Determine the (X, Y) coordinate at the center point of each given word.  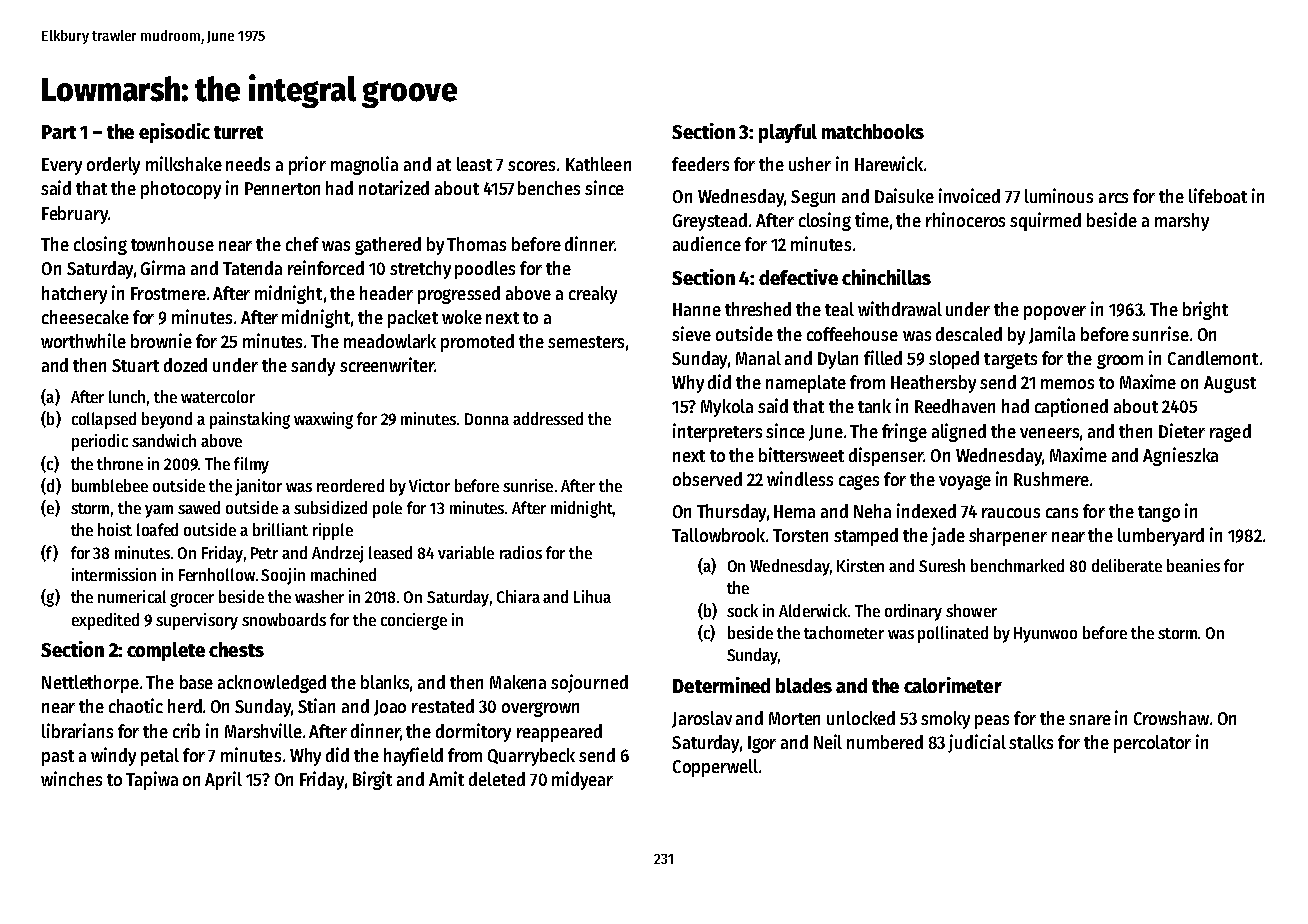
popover (1055, 313)
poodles (485, 270)
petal (160, 757)
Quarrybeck (531, 757)
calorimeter (953, 685)
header (386, 293)
